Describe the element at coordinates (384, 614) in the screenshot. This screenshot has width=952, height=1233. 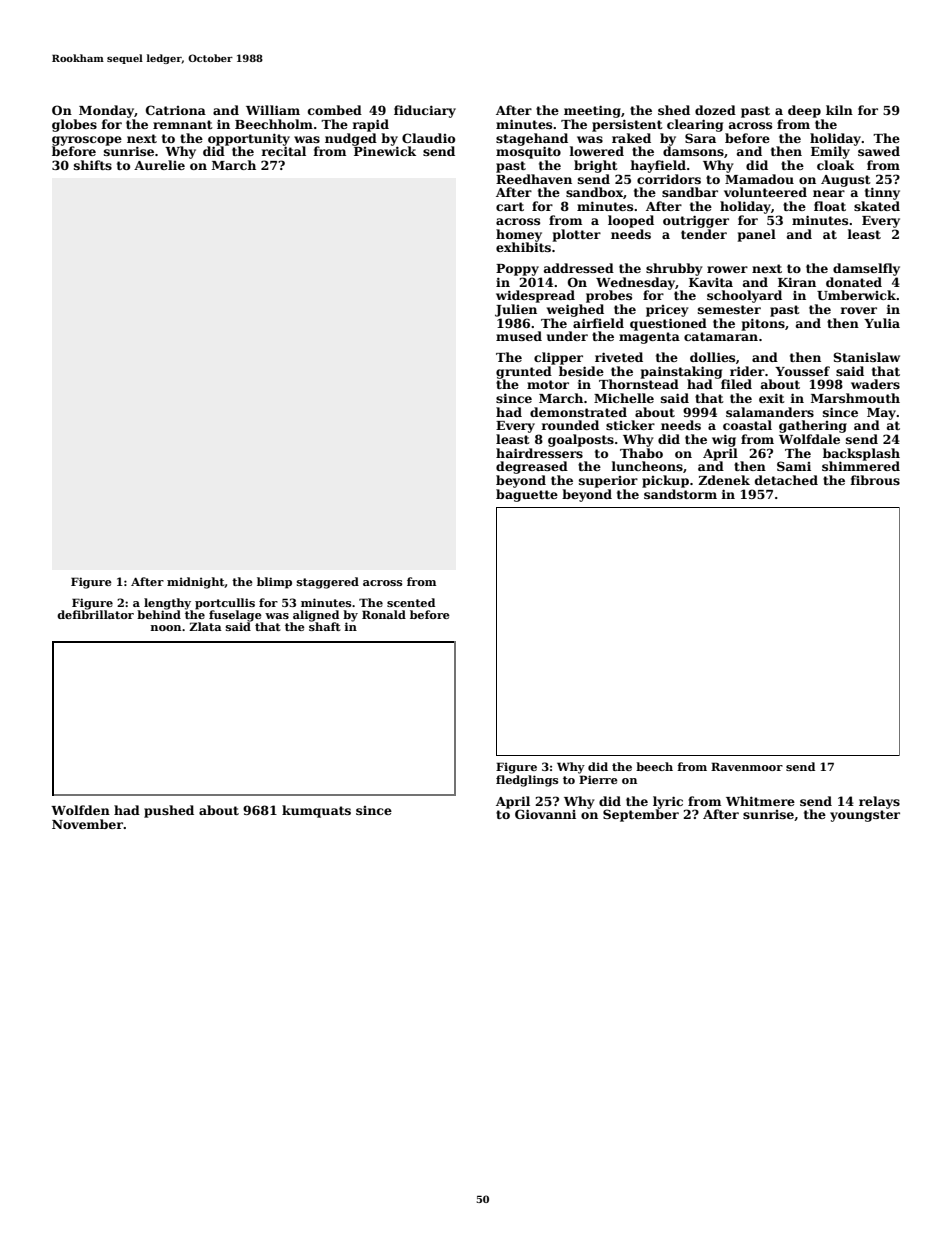
I see `Ronald` at that location.
